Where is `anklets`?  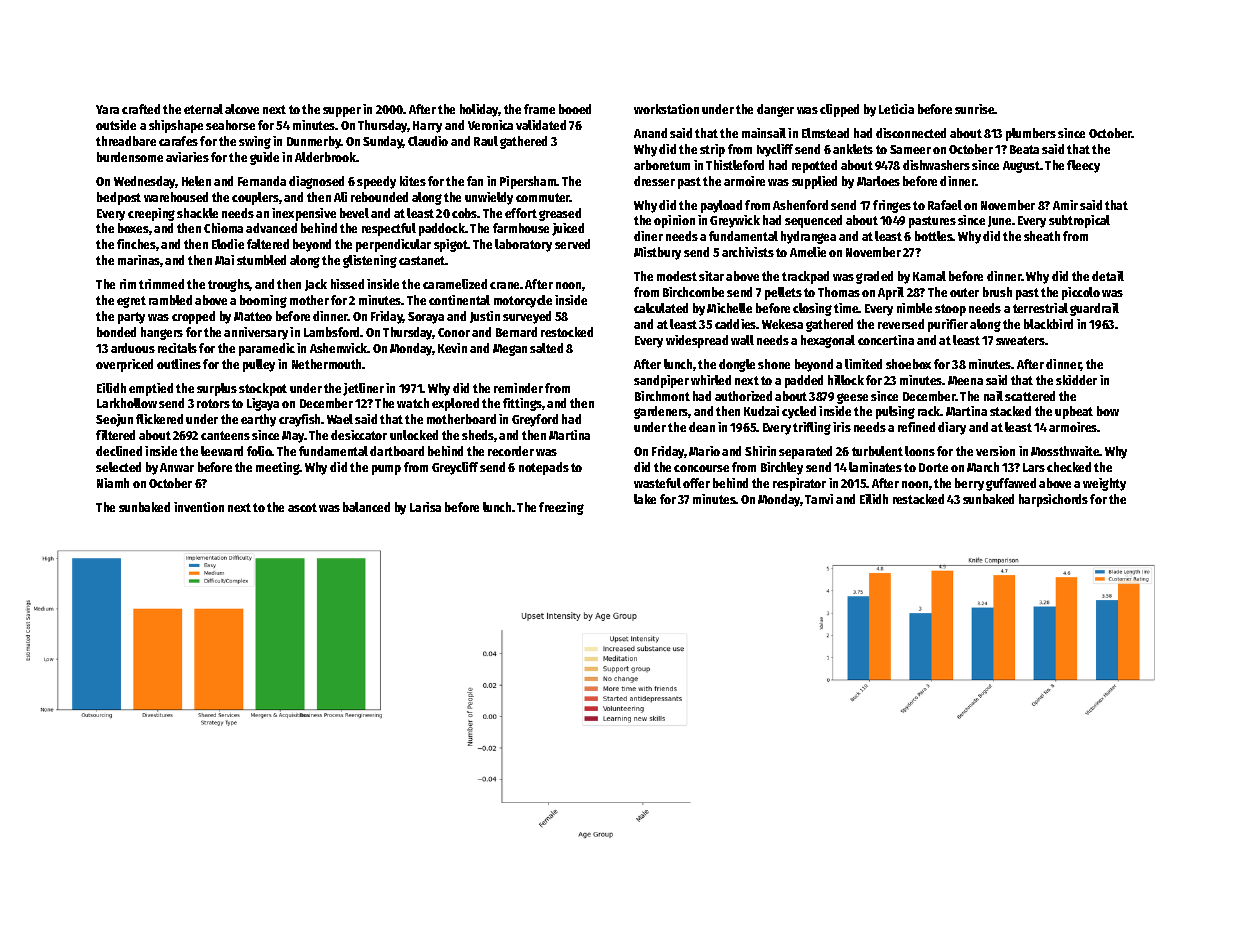 anklets is located at coordinates (853, 149).
